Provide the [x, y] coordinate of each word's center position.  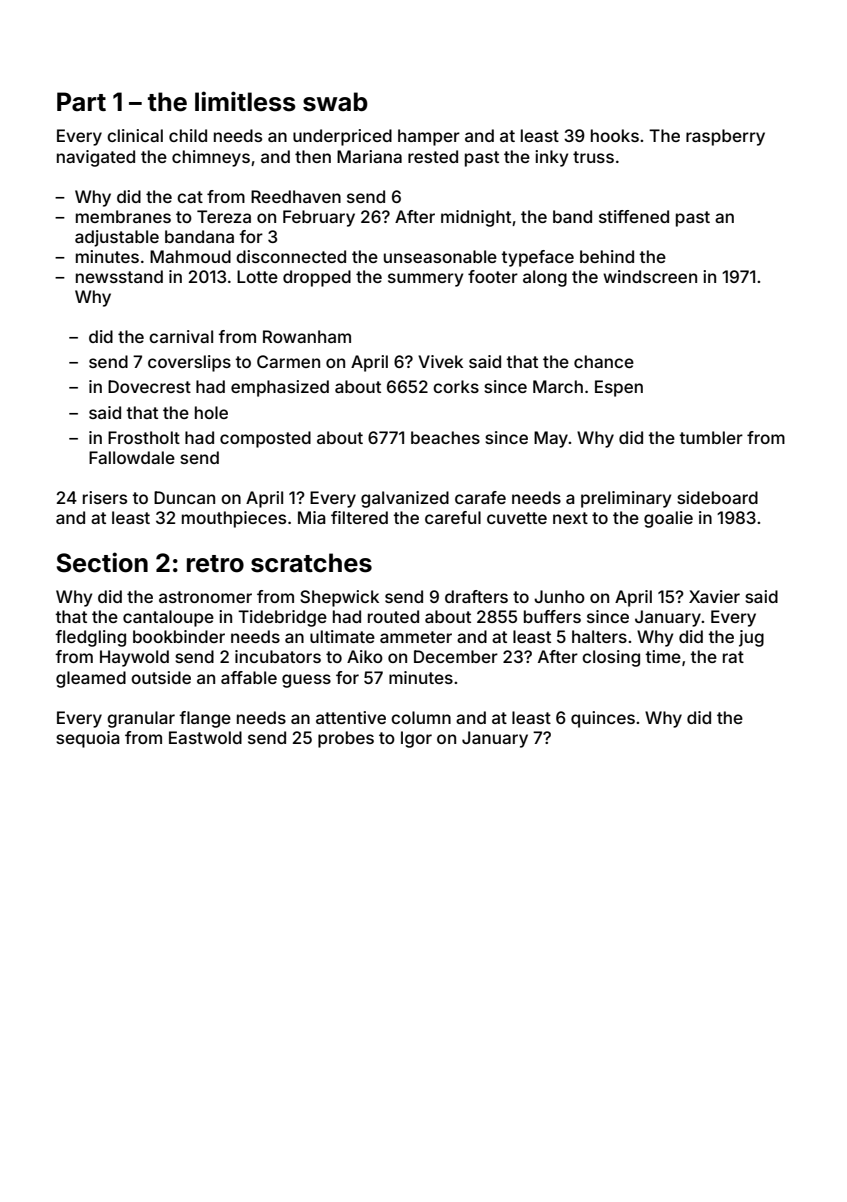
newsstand [119, 276]
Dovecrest [149, 386]
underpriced [342, 137]
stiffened [634, 216]
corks [456, 386]
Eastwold [205, 737]
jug [751, 638]
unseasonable [440, 256]
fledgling [90, 638]
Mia [312, 517]
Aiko [365, 656]
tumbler [711, 437]
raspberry [725, 137]
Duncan [184, 497]
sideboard [717, 497]
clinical [135, 135]
